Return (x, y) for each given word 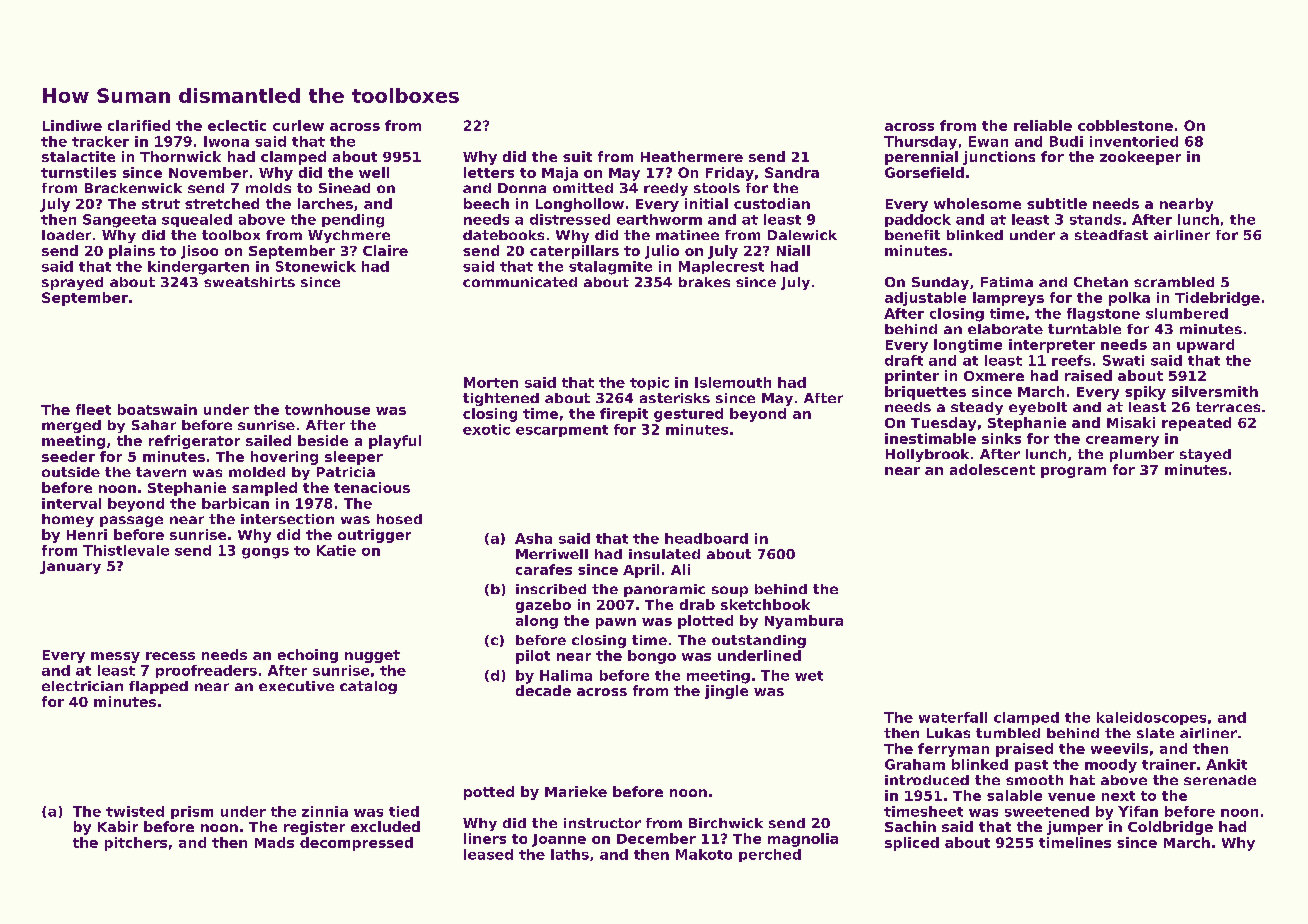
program (1073, 472)
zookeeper (1140, 158)
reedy (666, 189)
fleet (93, 409)
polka (1129, 299)
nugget (372, 656)
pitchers (136, 844)
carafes (544, 569)
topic (649, 383)
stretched (222, 203)
